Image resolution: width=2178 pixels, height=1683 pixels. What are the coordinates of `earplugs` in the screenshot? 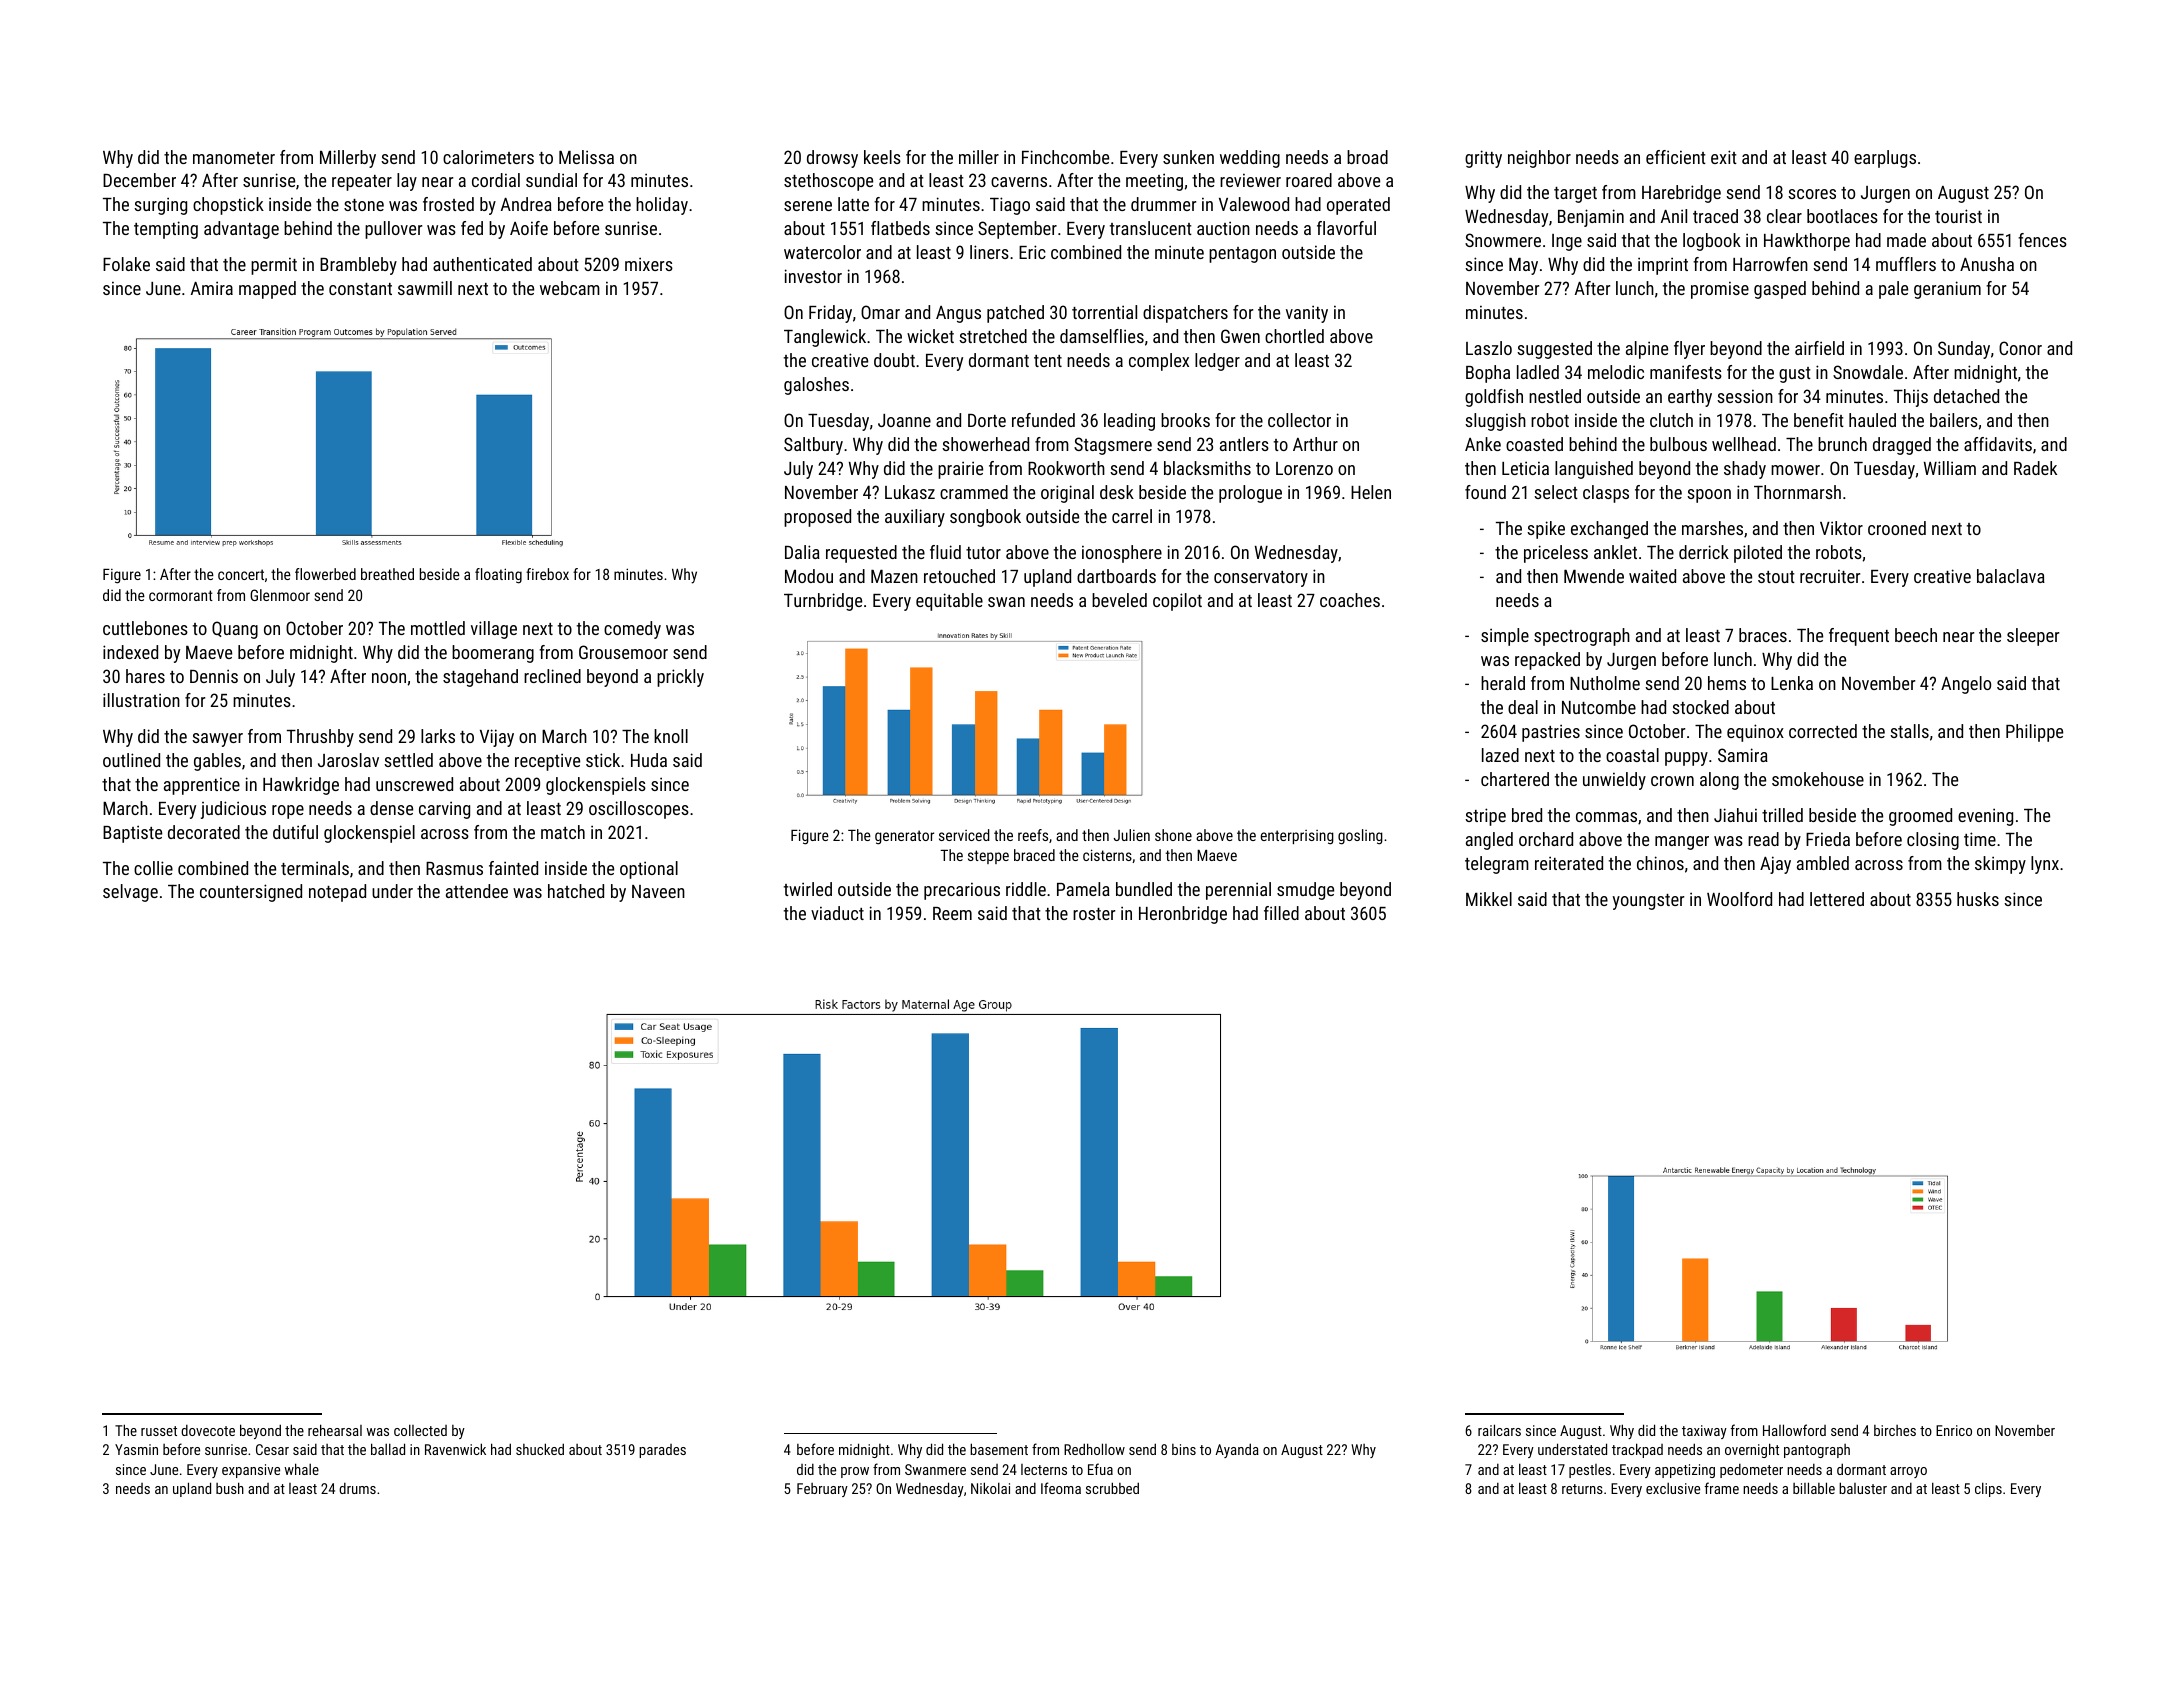 It's located at (1885, 159).
